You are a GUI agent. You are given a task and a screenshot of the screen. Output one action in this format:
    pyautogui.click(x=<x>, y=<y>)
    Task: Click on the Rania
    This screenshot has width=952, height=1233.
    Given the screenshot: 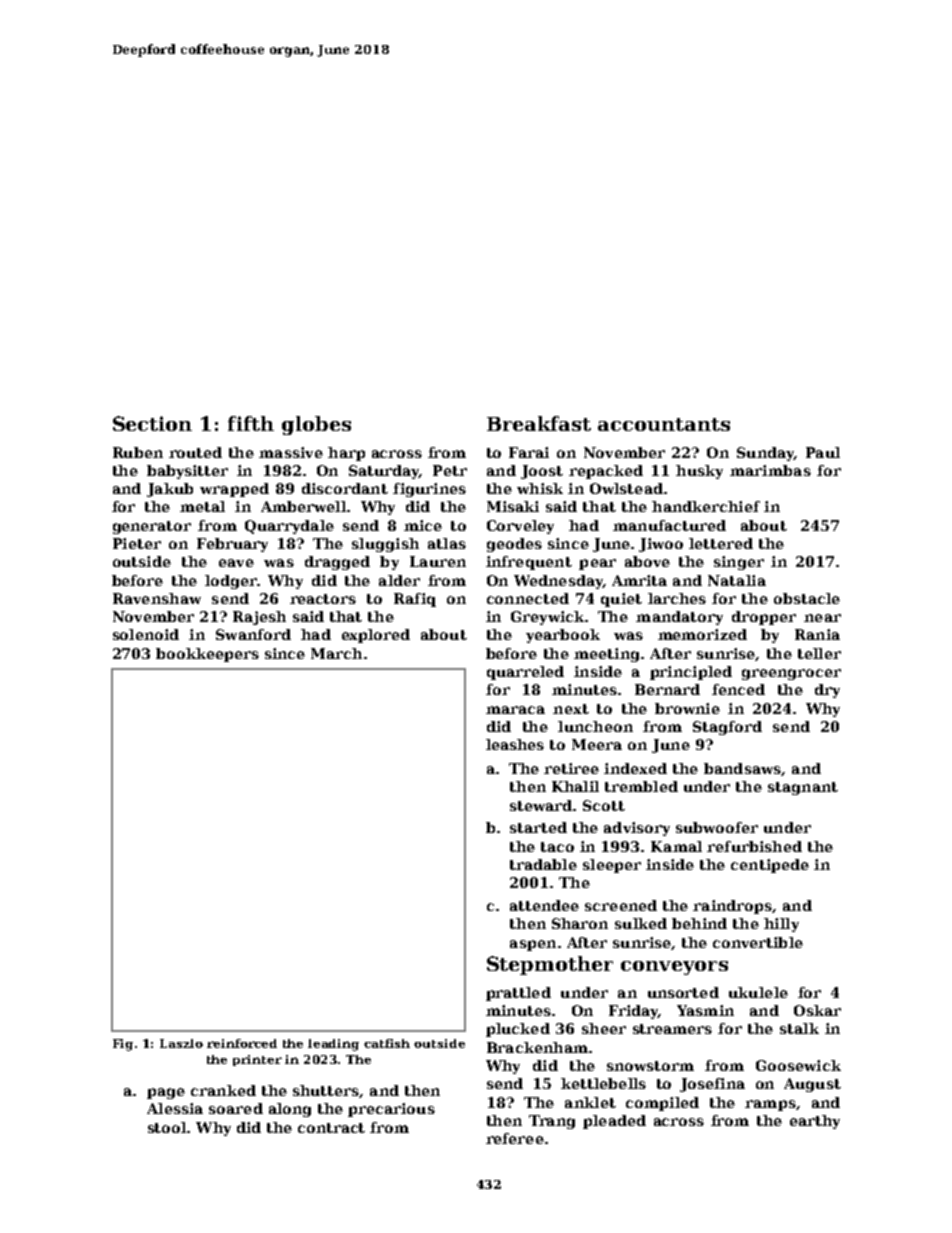 What is the action you would take?
    pyautogui.click(x=817, y=634)
